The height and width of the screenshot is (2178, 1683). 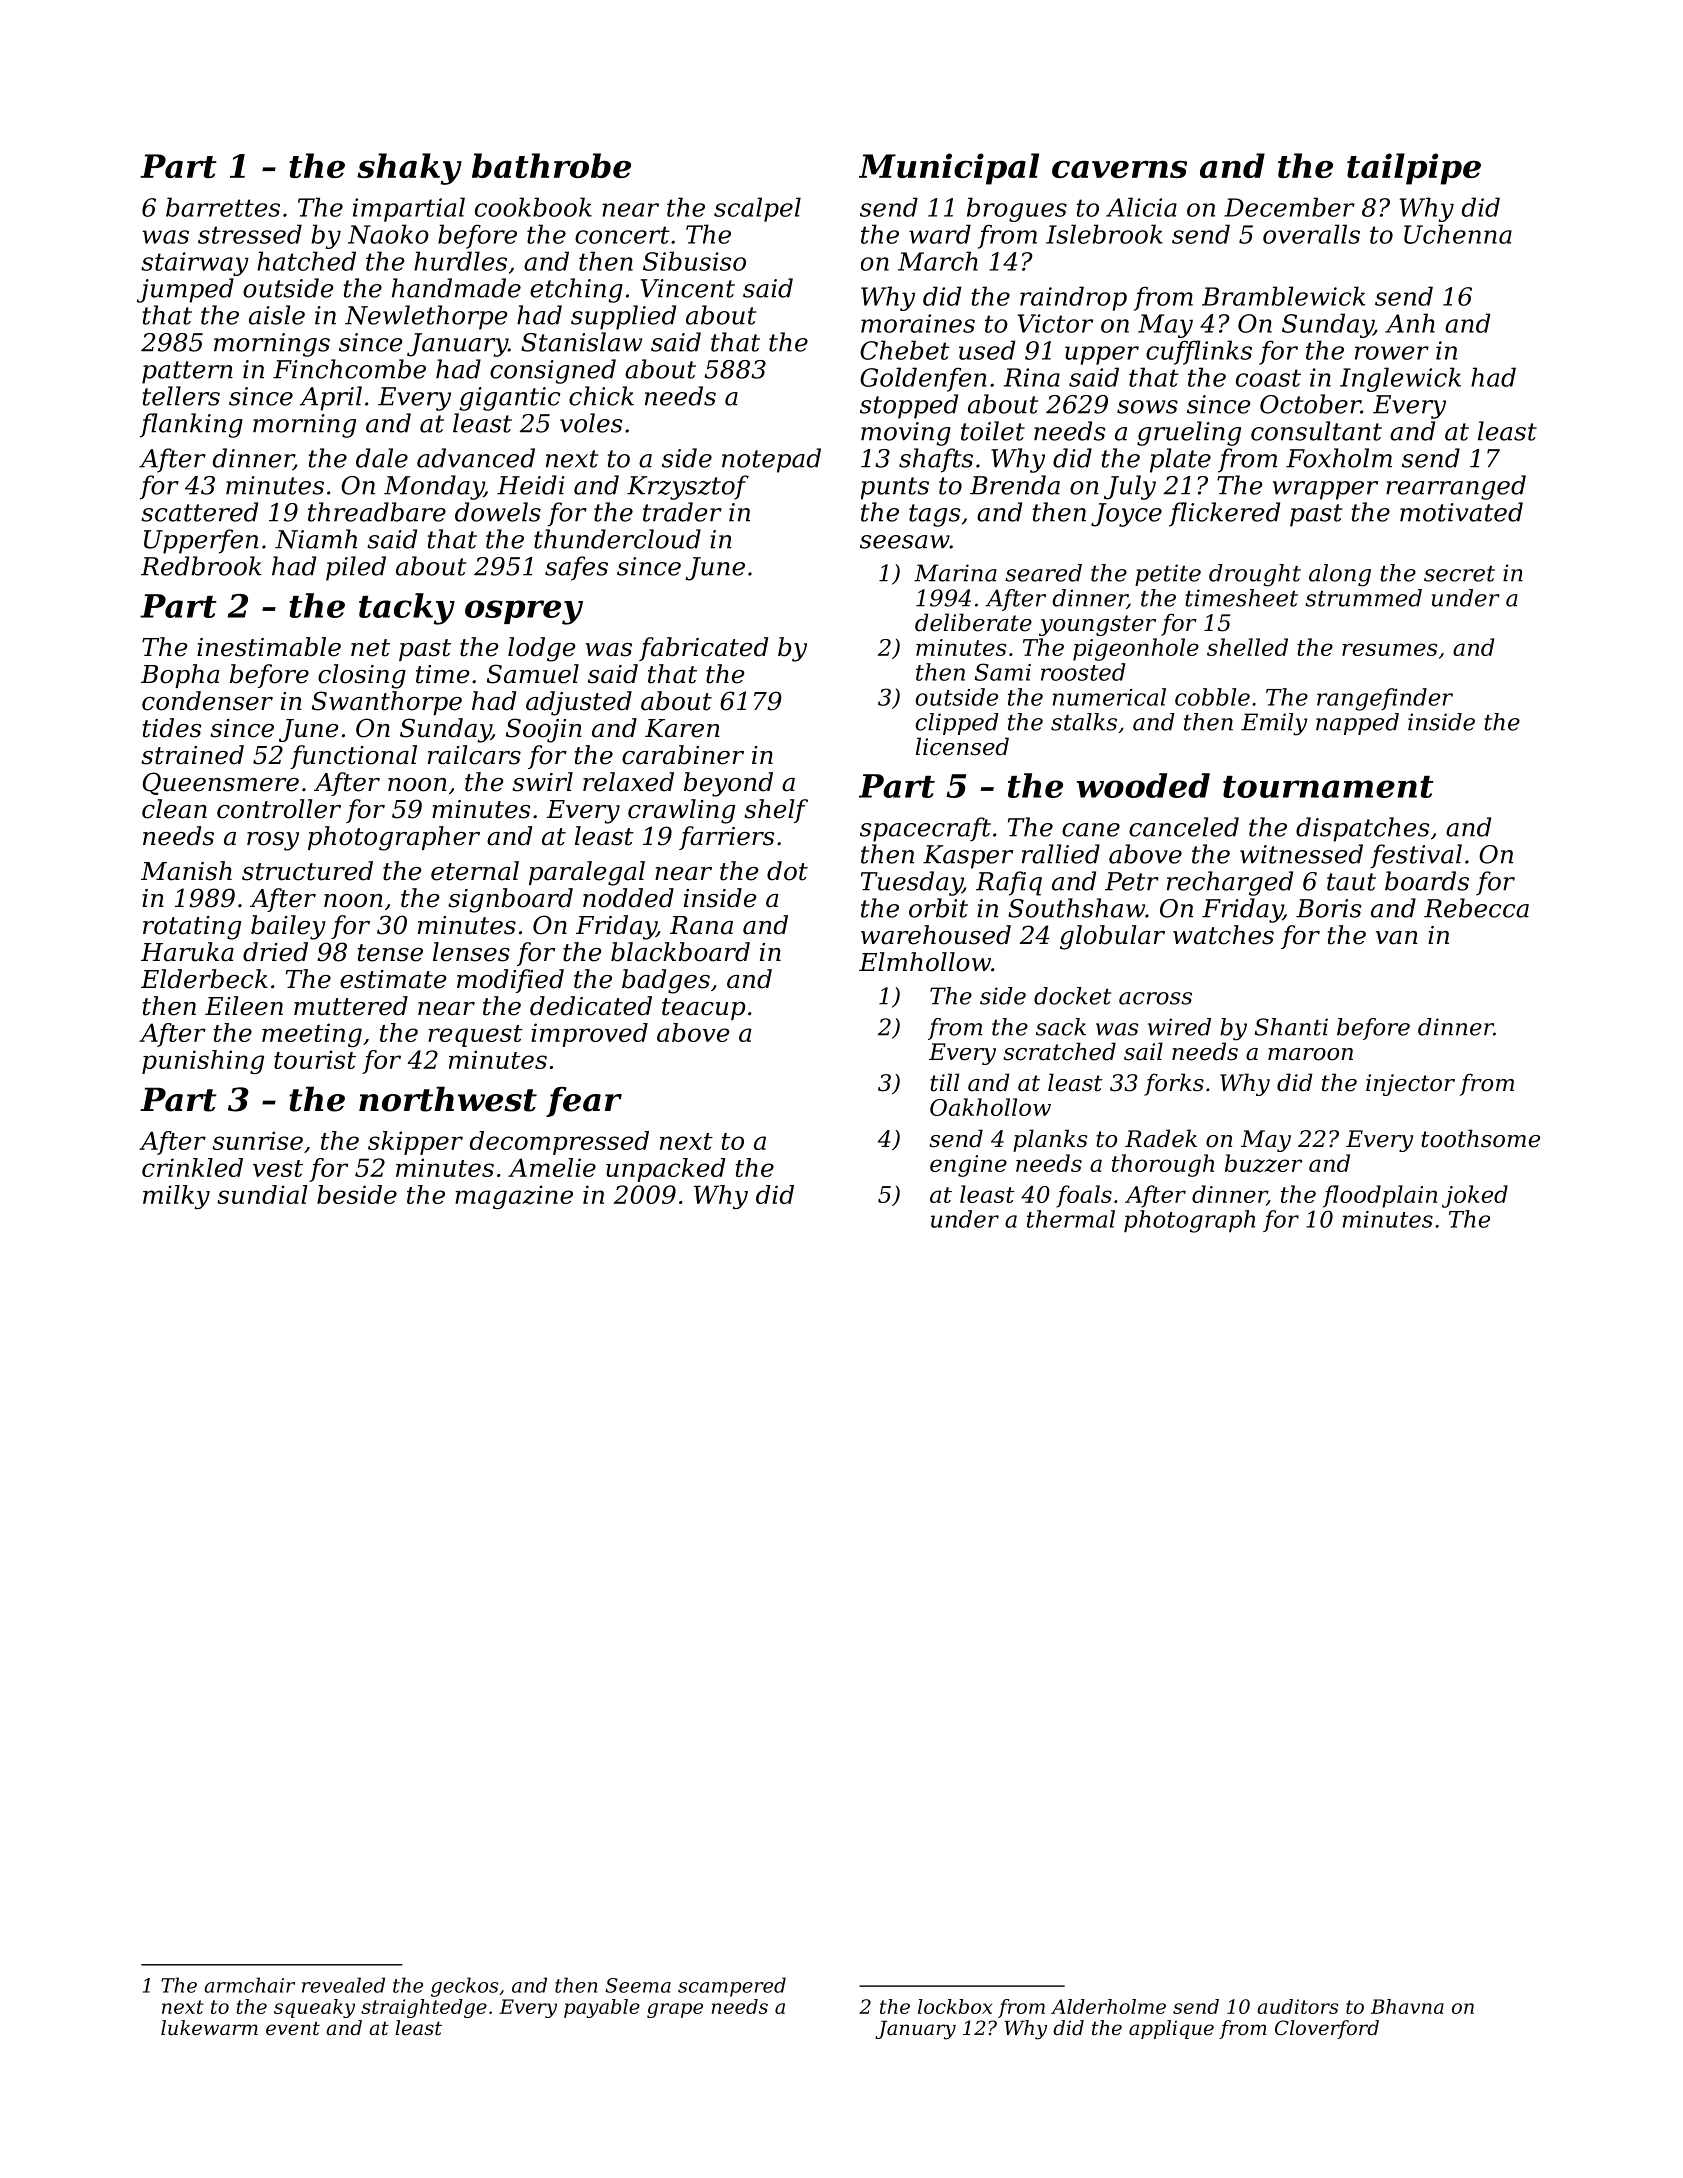 I want to click on lockbox, so click(x=955, y=2006).
